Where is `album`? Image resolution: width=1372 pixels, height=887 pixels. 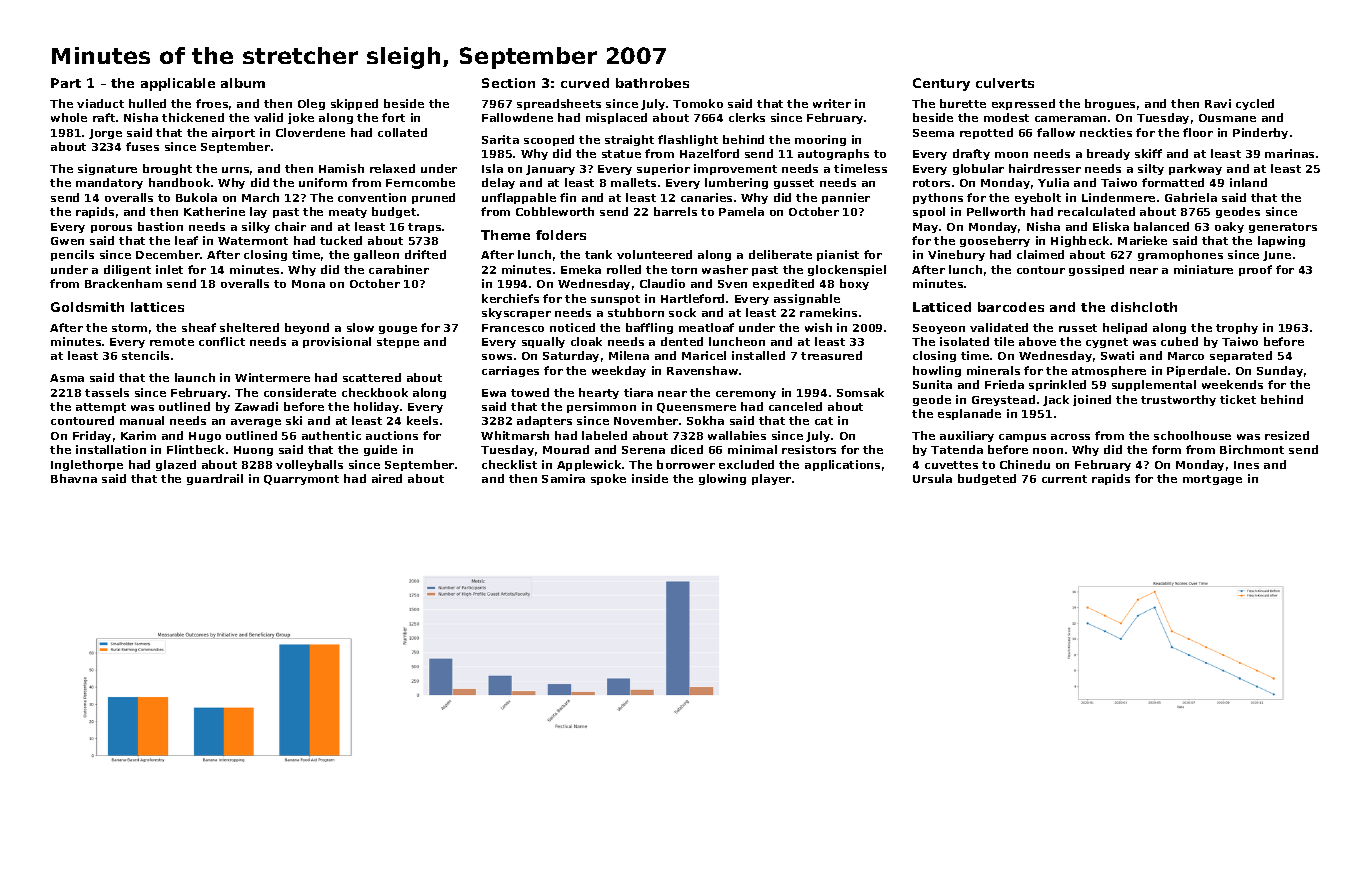 album is located at coordinates (243, 83).
